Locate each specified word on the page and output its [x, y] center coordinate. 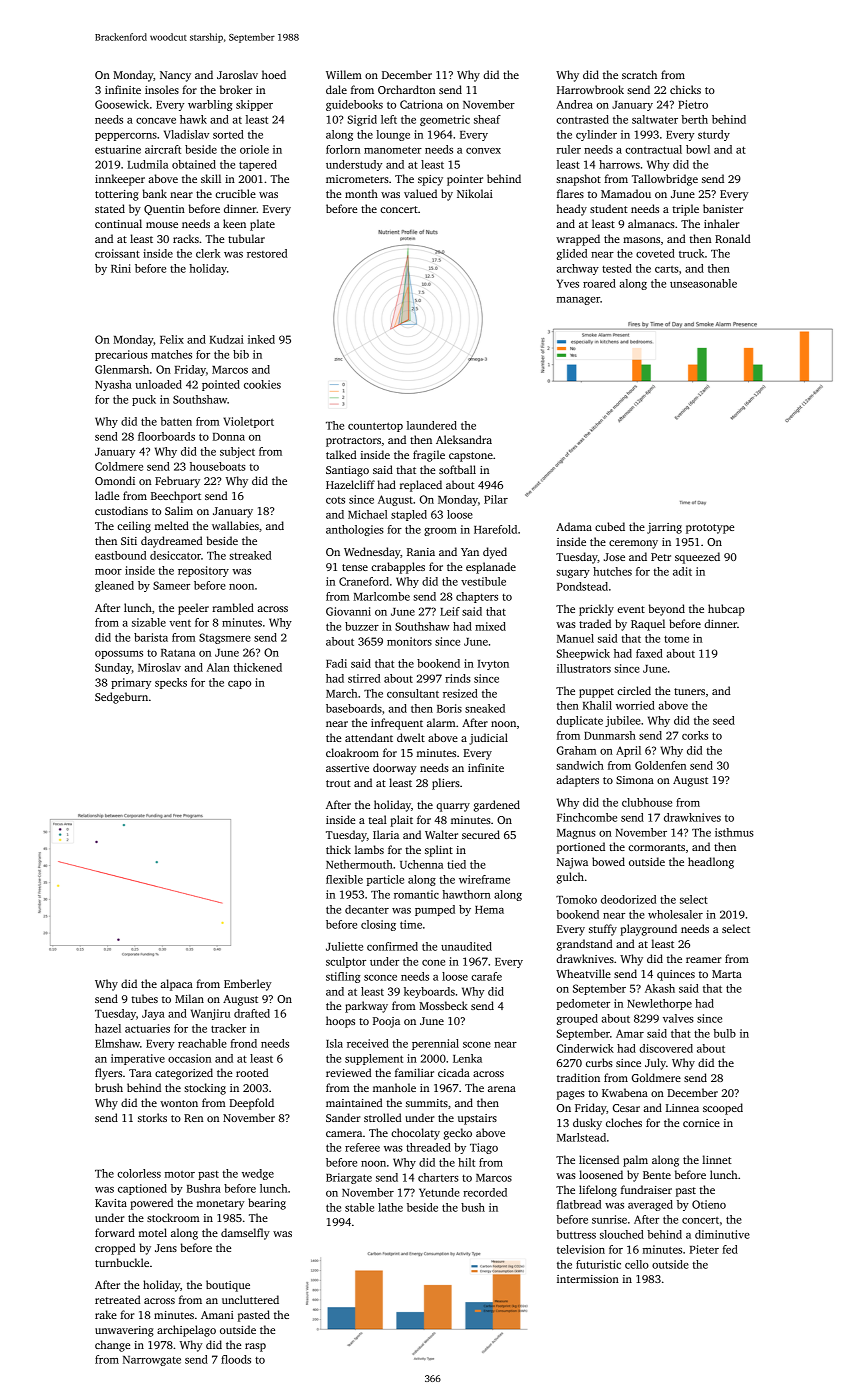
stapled [409, 515]
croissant [117, 253]
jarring [664, 528]
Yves [568, 283]
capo [239, 685]
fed [730, 1249]
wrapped [578, 240]
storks [152, 1117]
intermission [588, 1279]
